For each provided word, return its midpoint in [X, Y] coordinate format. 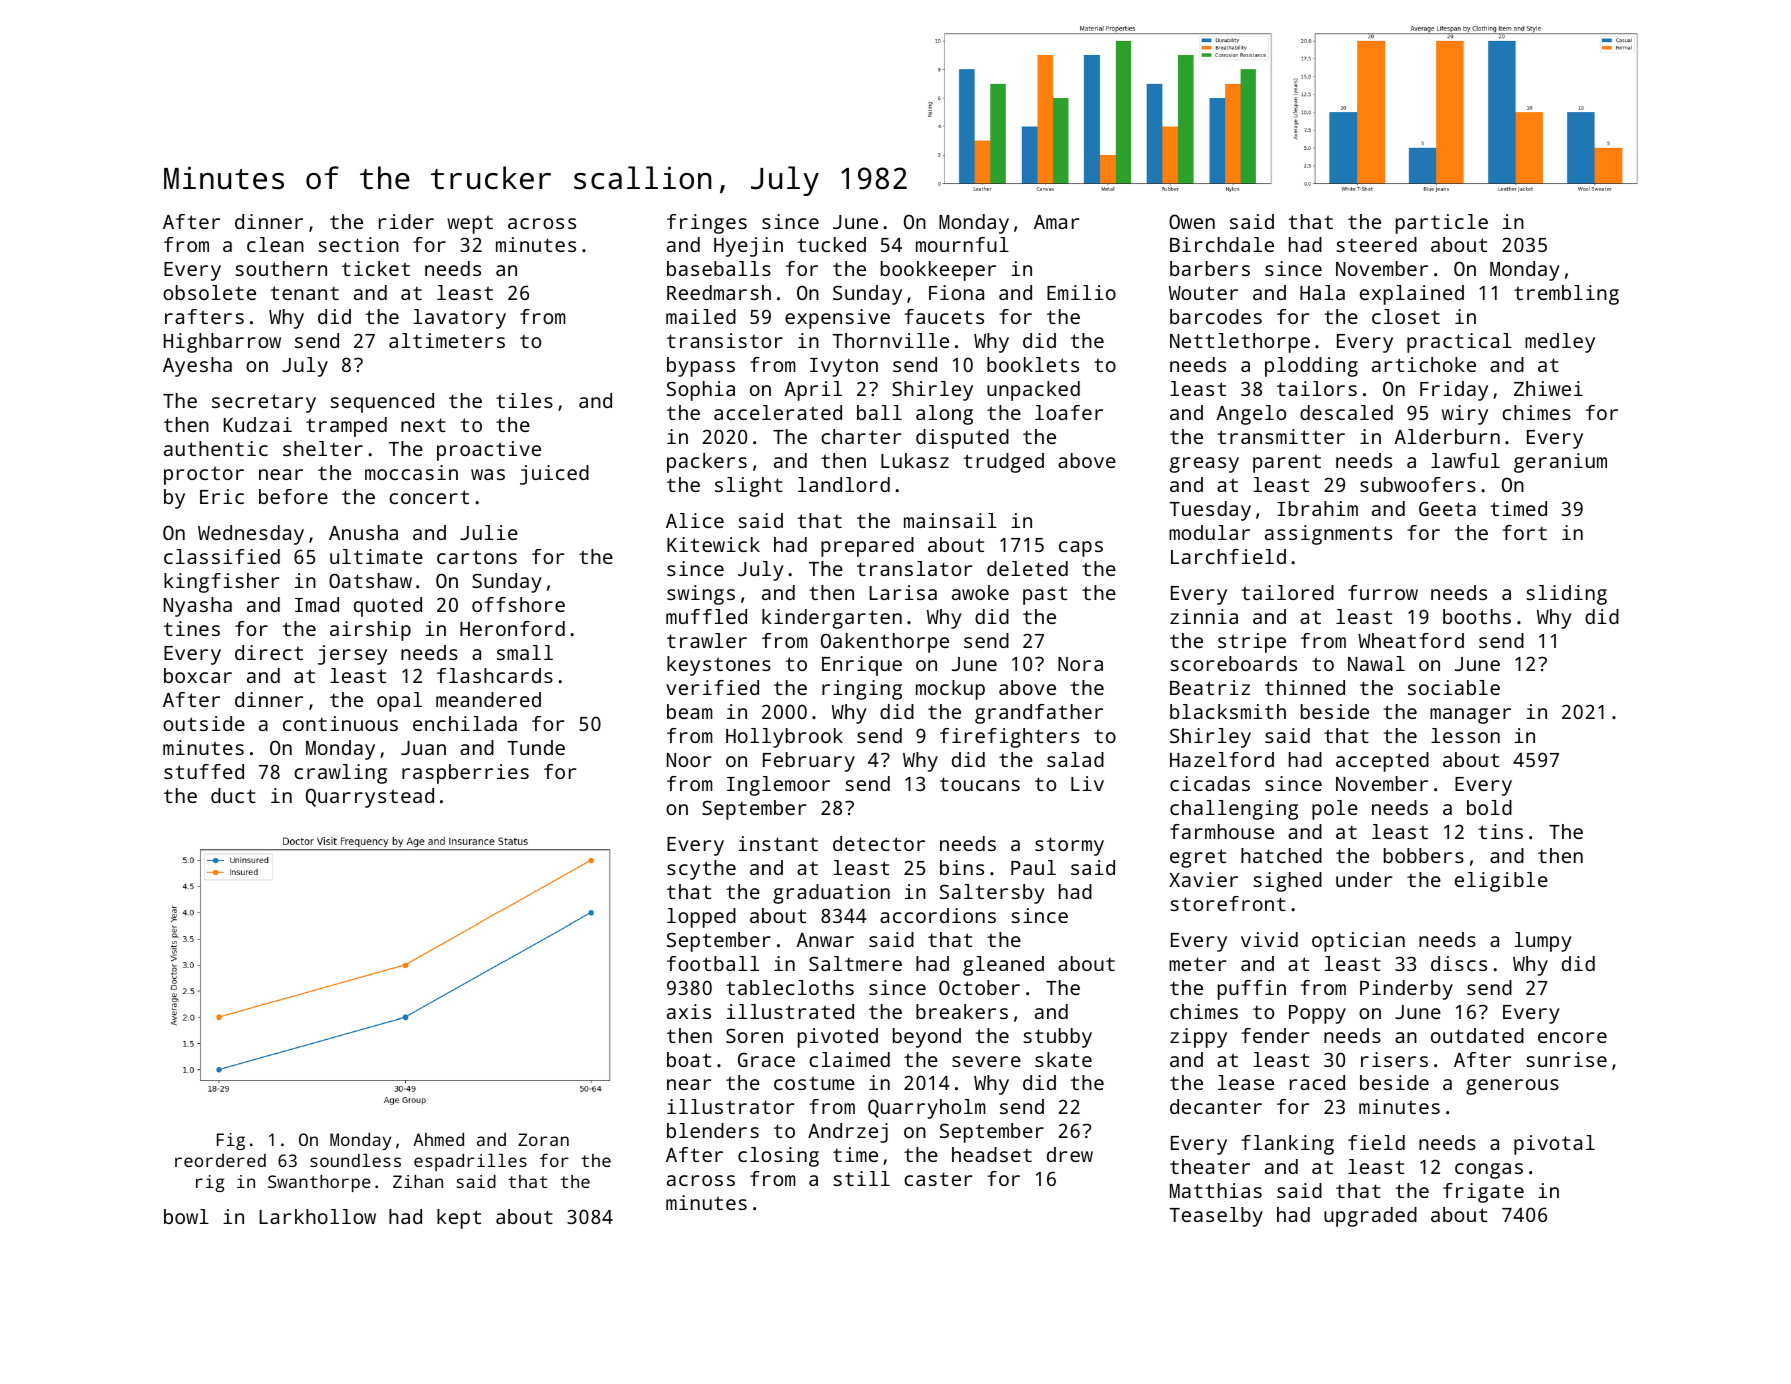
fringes [707, 224]
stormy [1069, 846]
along [944, 415]
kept [459, 1219]
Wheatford [1411, 640]
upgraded [1370, 1217]
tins [1500, 831]
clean [275, 244]
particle [1442, 224]
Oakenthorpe [885, 643]
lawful [1465, 460]
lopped [701, 918]
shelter [323, 448]
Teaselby [1216, 1217]
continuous [340, 723]
